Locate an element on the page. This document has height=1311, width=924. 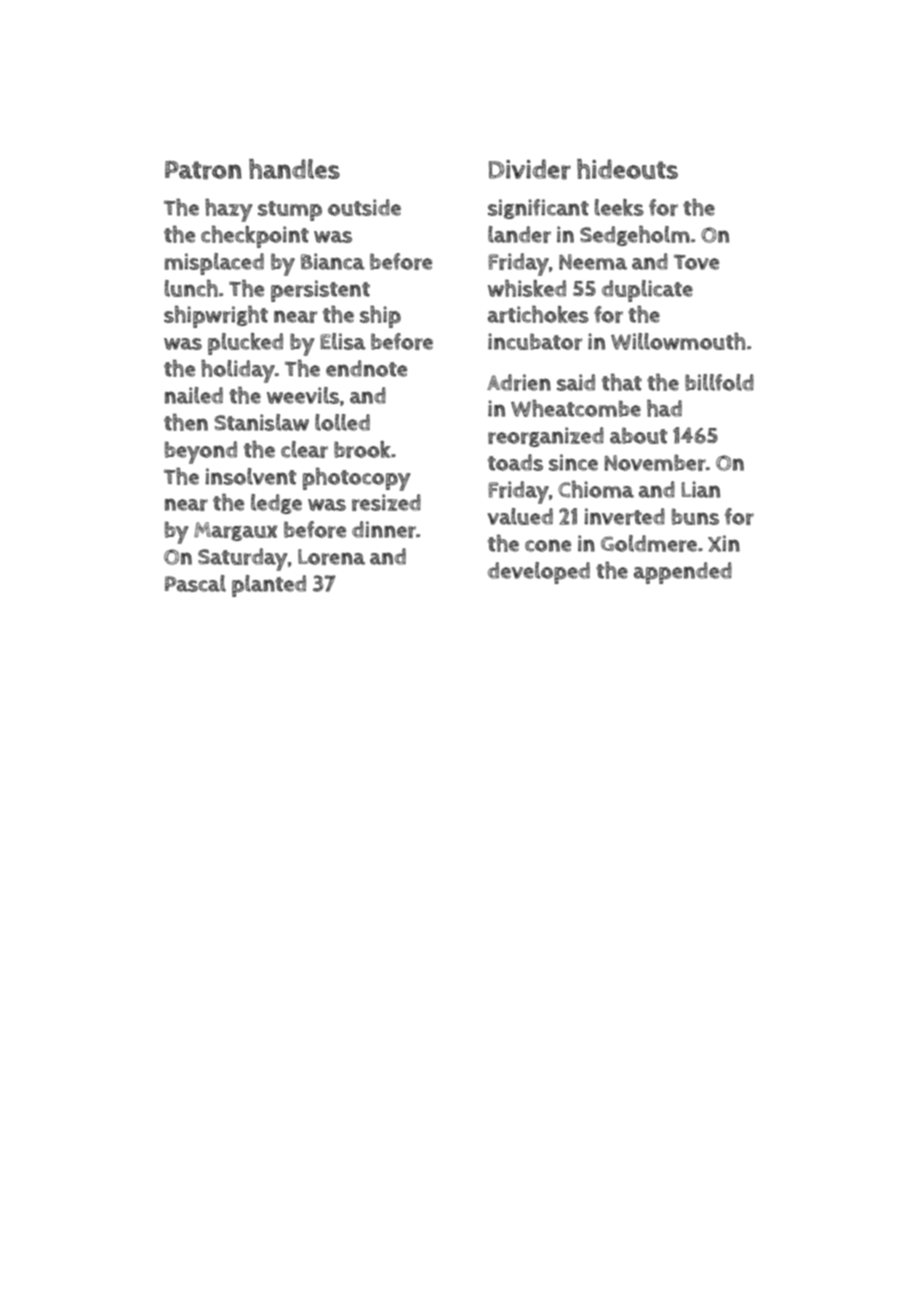
Wheatcombe is located at coordinates (576, 408).
